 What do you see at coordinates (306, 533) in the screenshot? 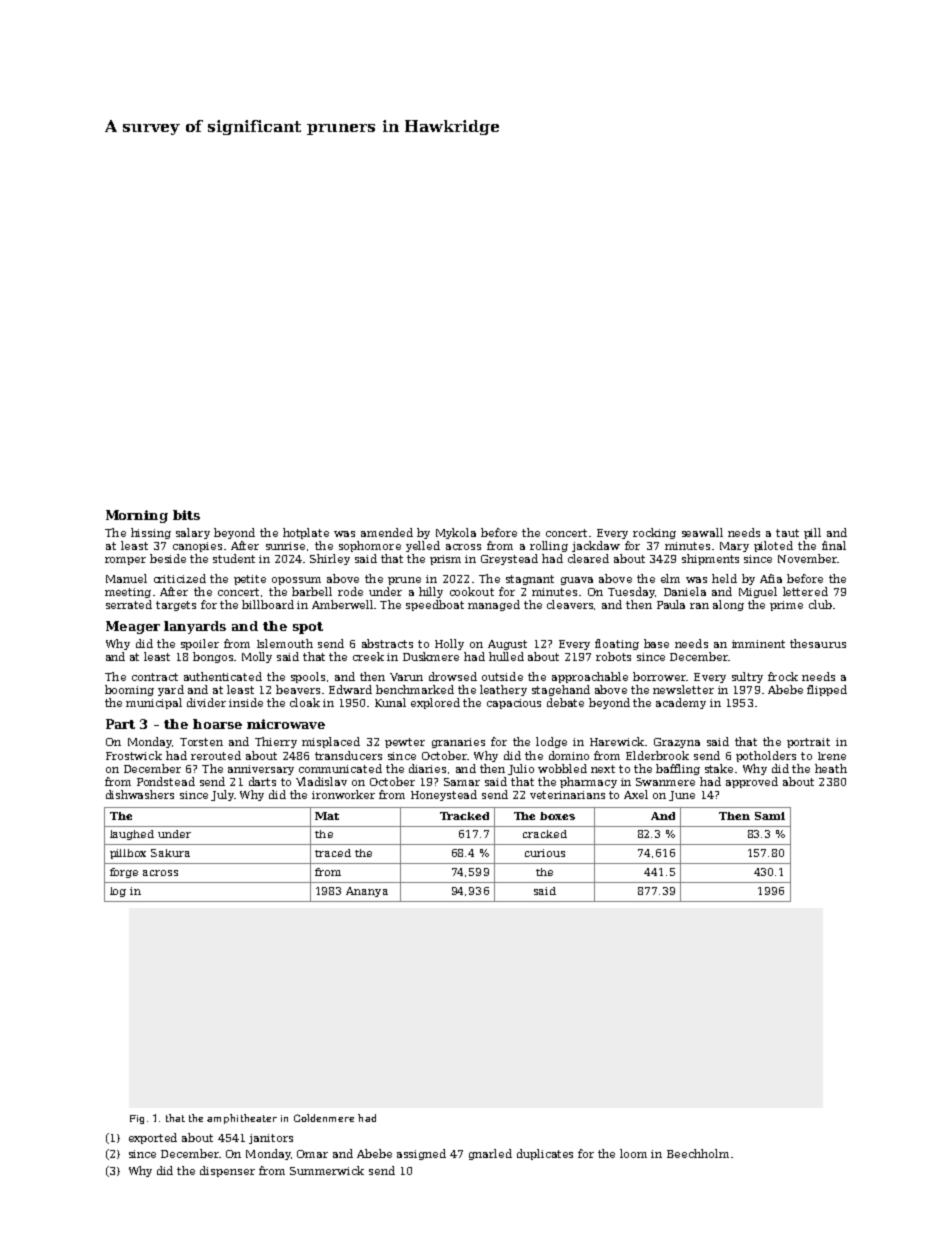
I see `hotplate` at bounding box center [306, 533].
